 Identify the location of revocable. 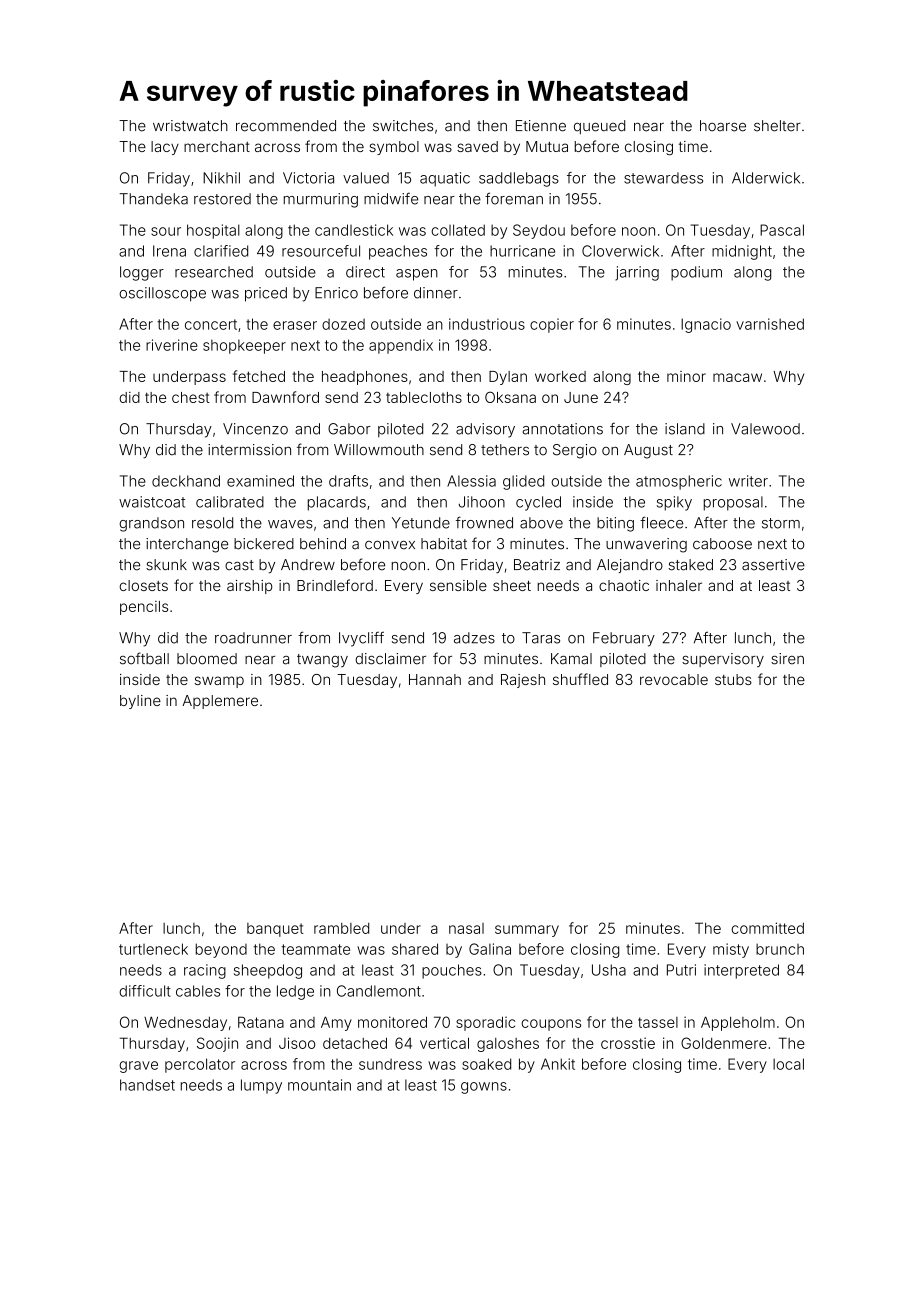
(674, 679).
